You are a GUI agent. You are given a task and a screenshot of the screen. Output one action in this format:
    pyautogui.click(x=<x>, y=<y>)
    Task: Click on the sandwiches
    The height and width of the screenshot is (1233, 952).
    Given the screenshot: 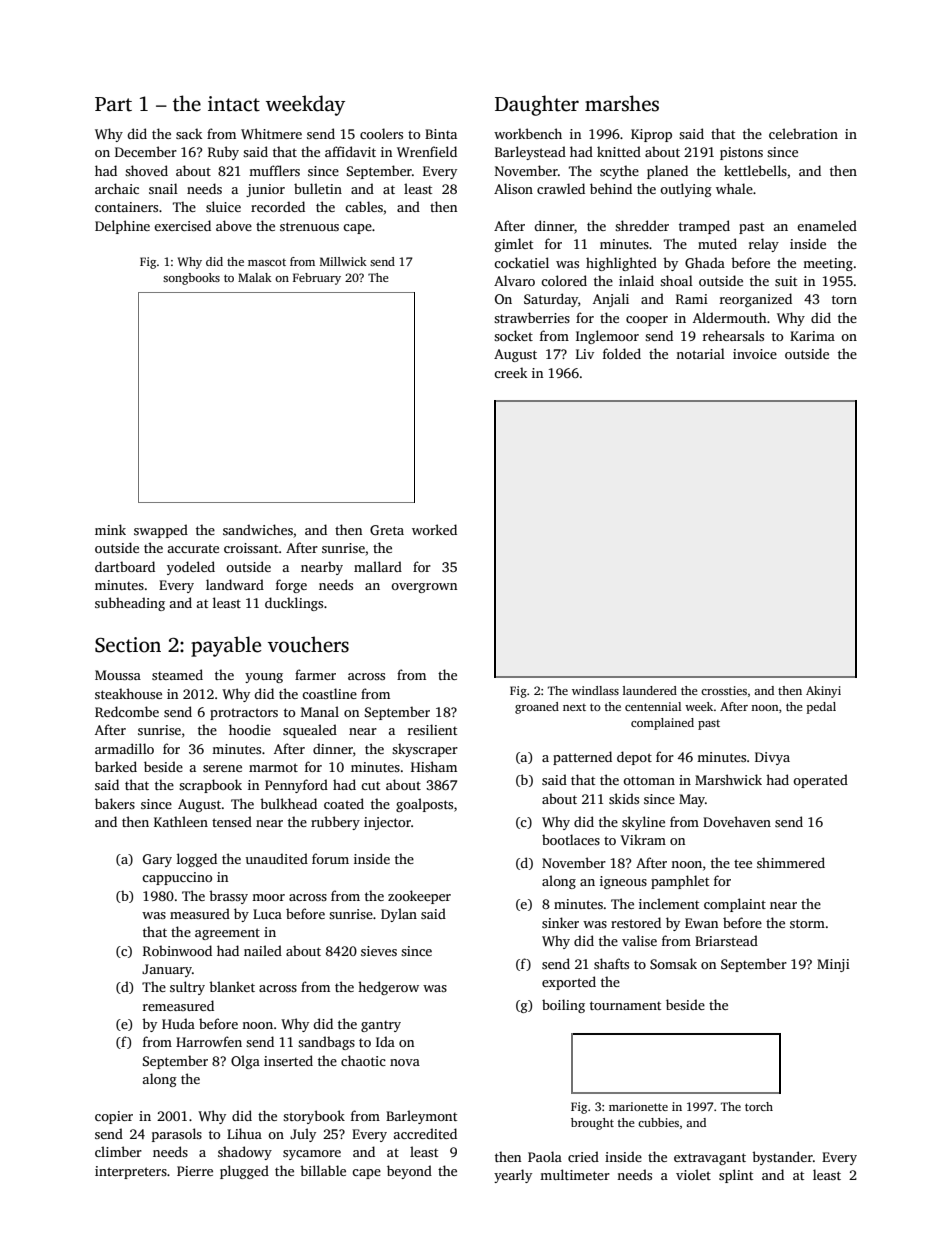 What is the action you would take?
    pyautogui.click(x=258, y=529)
